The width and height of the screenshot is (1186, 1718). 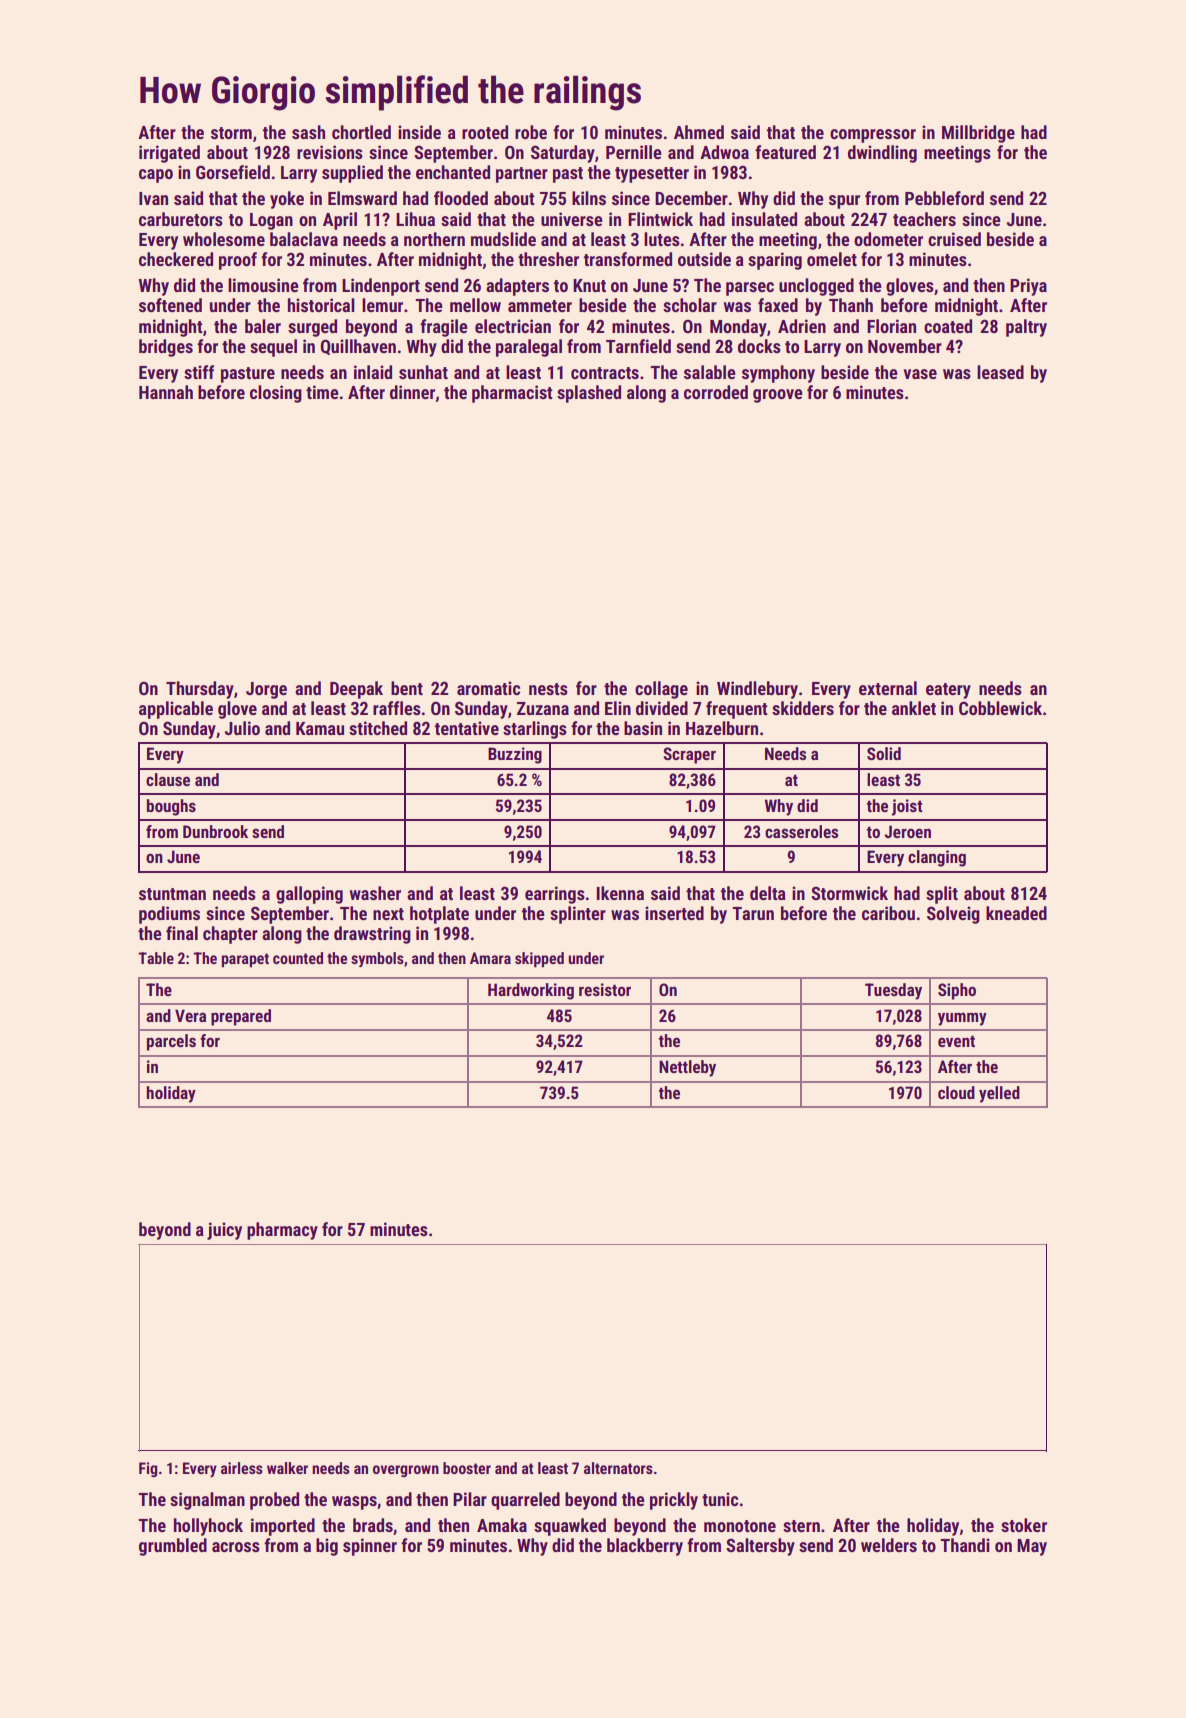 What do you see at coordinates (378, 728) in the screenshot?
I see `stitched` at bounding box center [378, 728].
